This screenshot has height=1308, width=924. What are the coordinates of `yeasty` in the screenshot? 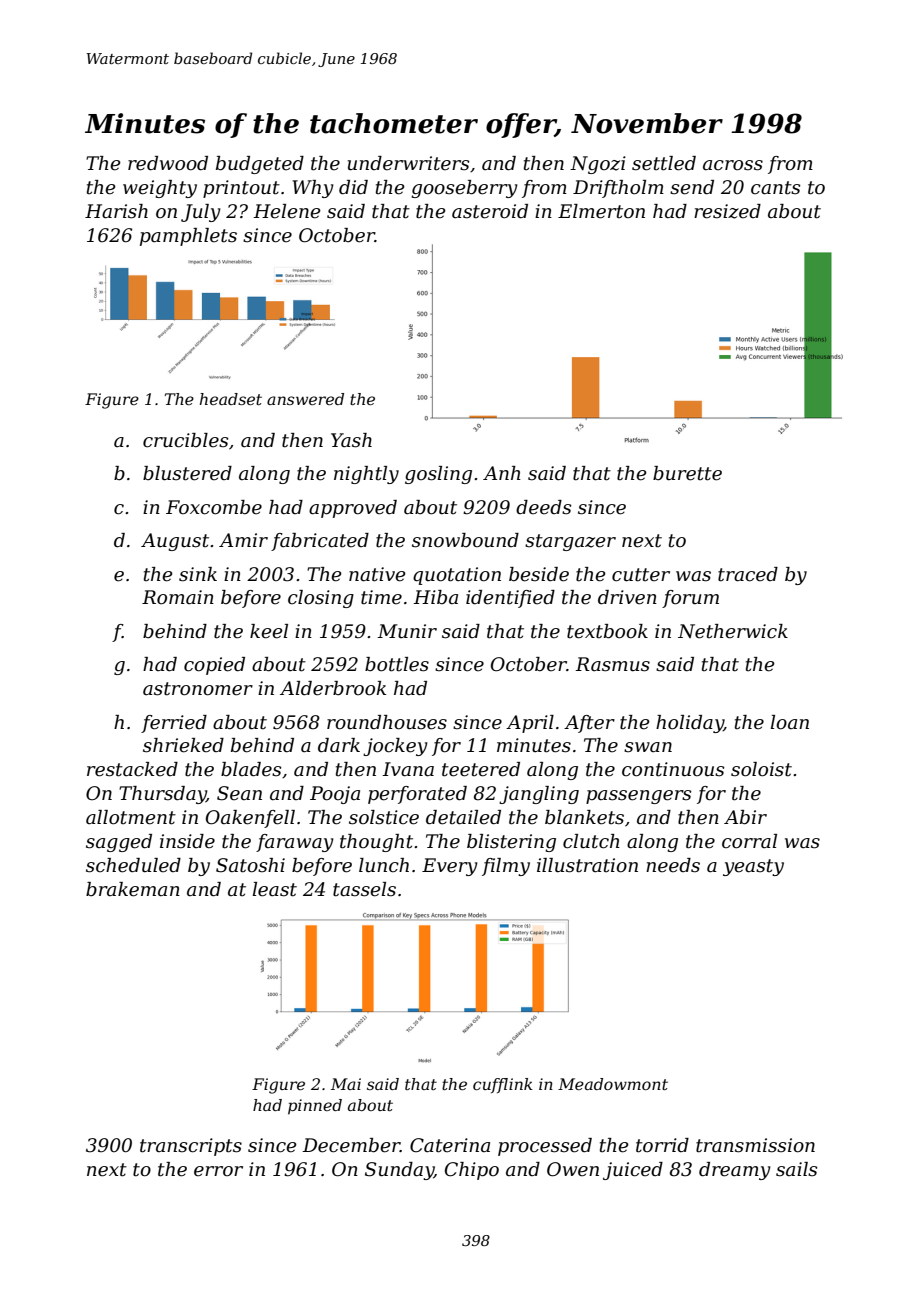 It's located at (753, 867).
